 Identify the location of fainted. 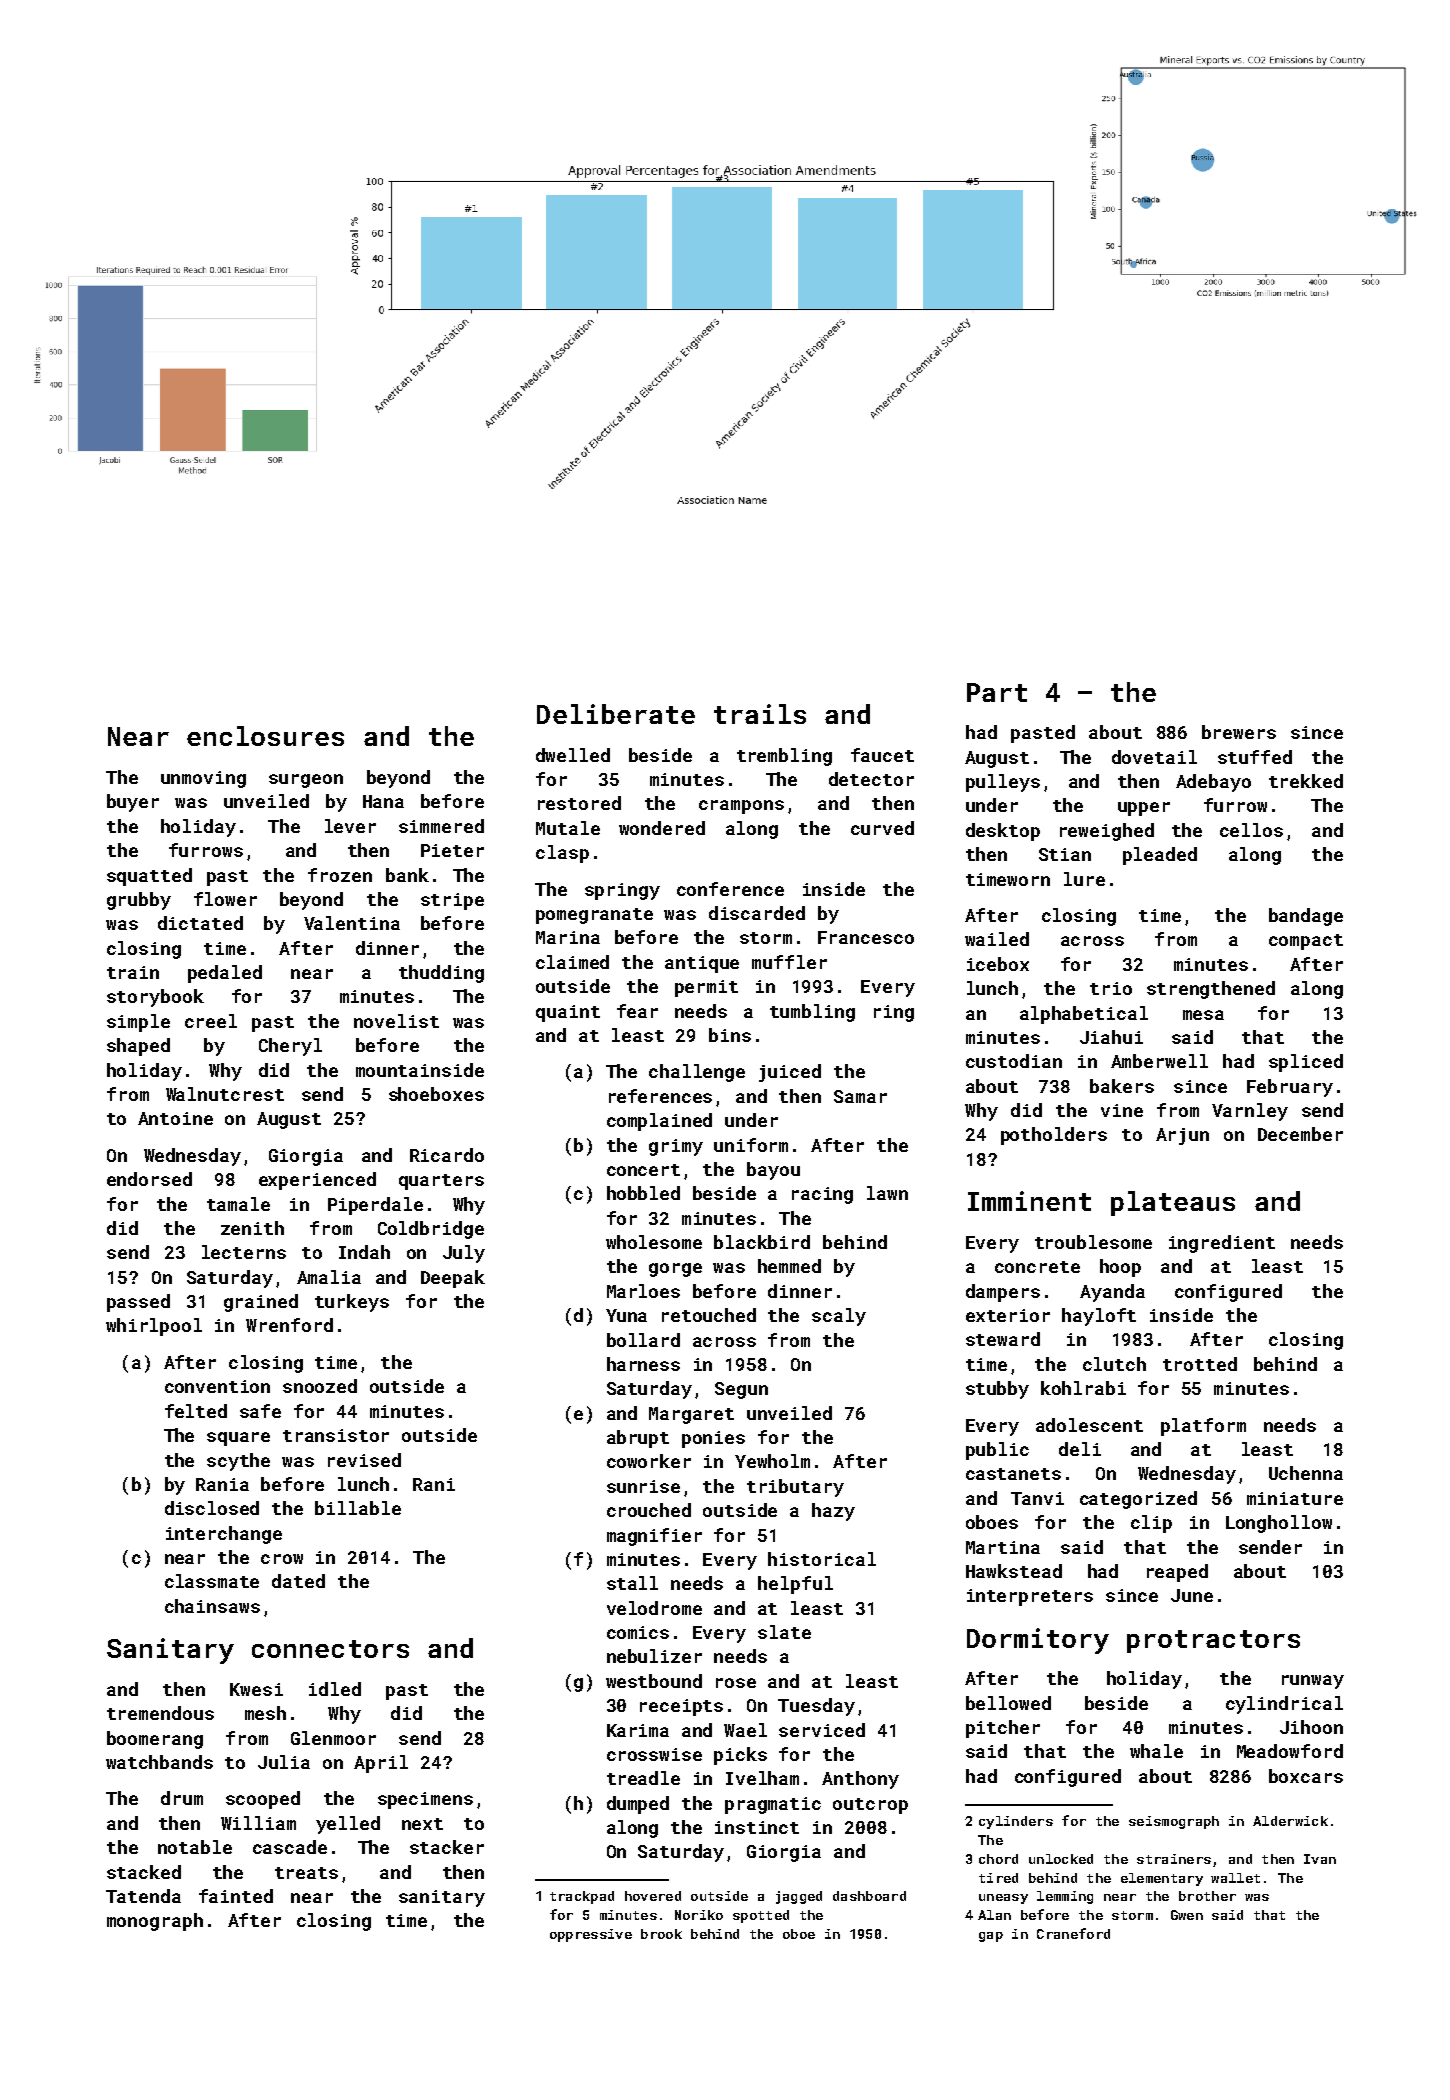
(236, 1896).
